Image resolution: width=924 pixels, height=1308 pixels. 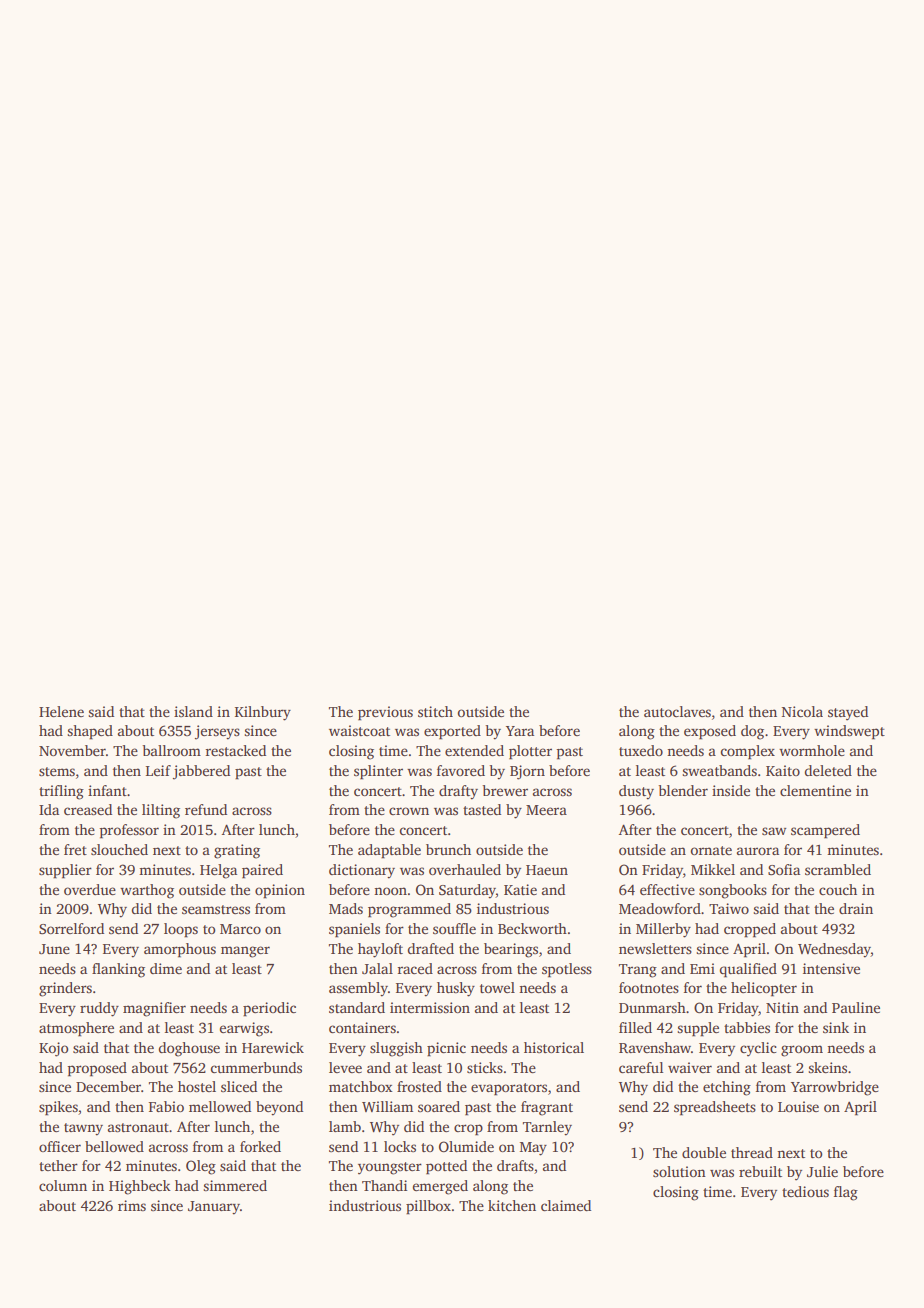 I want to click on intensive, so click(x=831, y=968).
